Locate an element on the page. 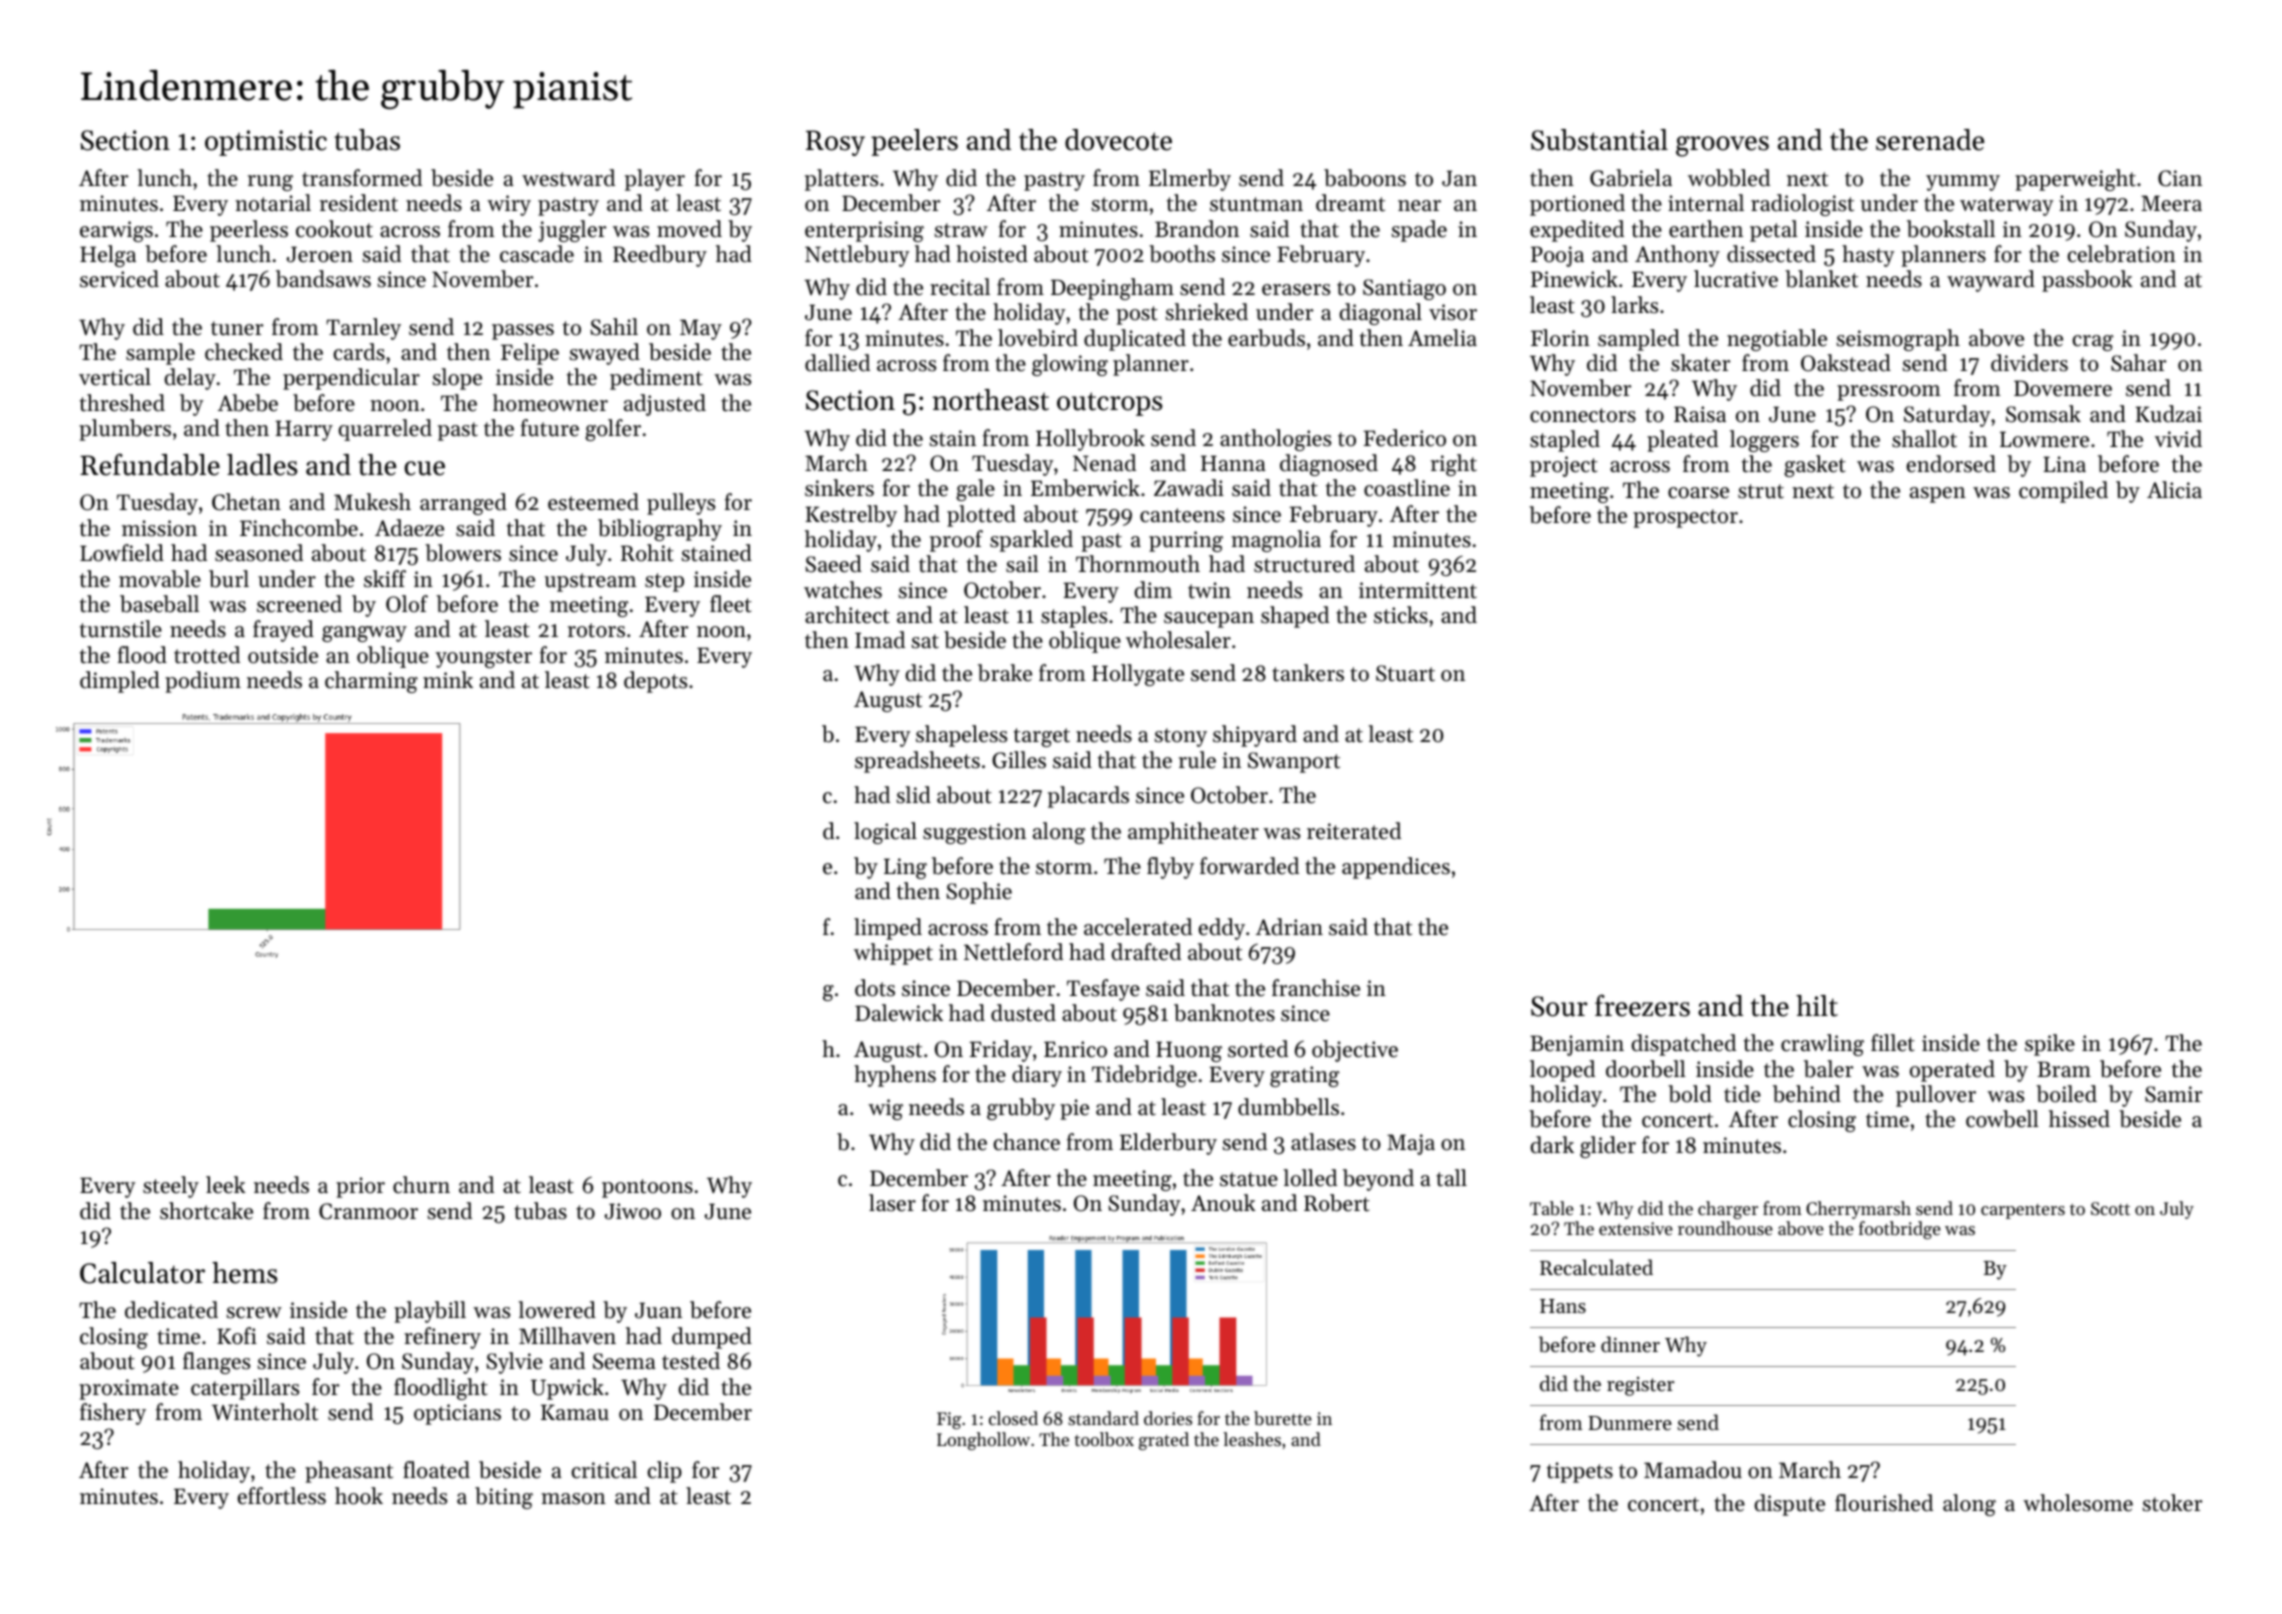 The width and height of the document is (2282, 1614). serviced is located at coordinates (119, 279).
